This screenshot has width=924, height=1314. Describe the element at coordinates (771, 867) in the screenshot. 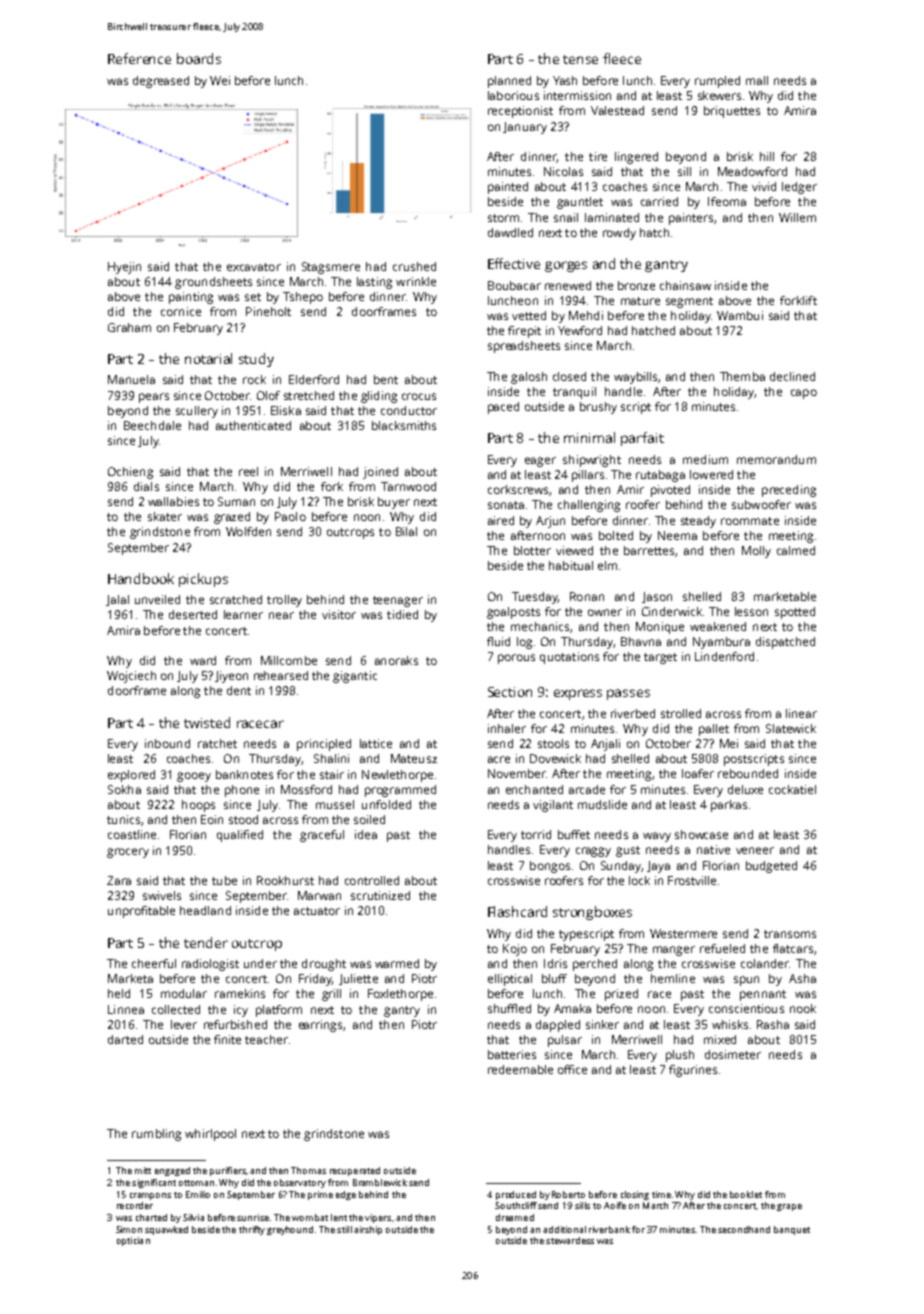

I see `budgeted` at that location.
